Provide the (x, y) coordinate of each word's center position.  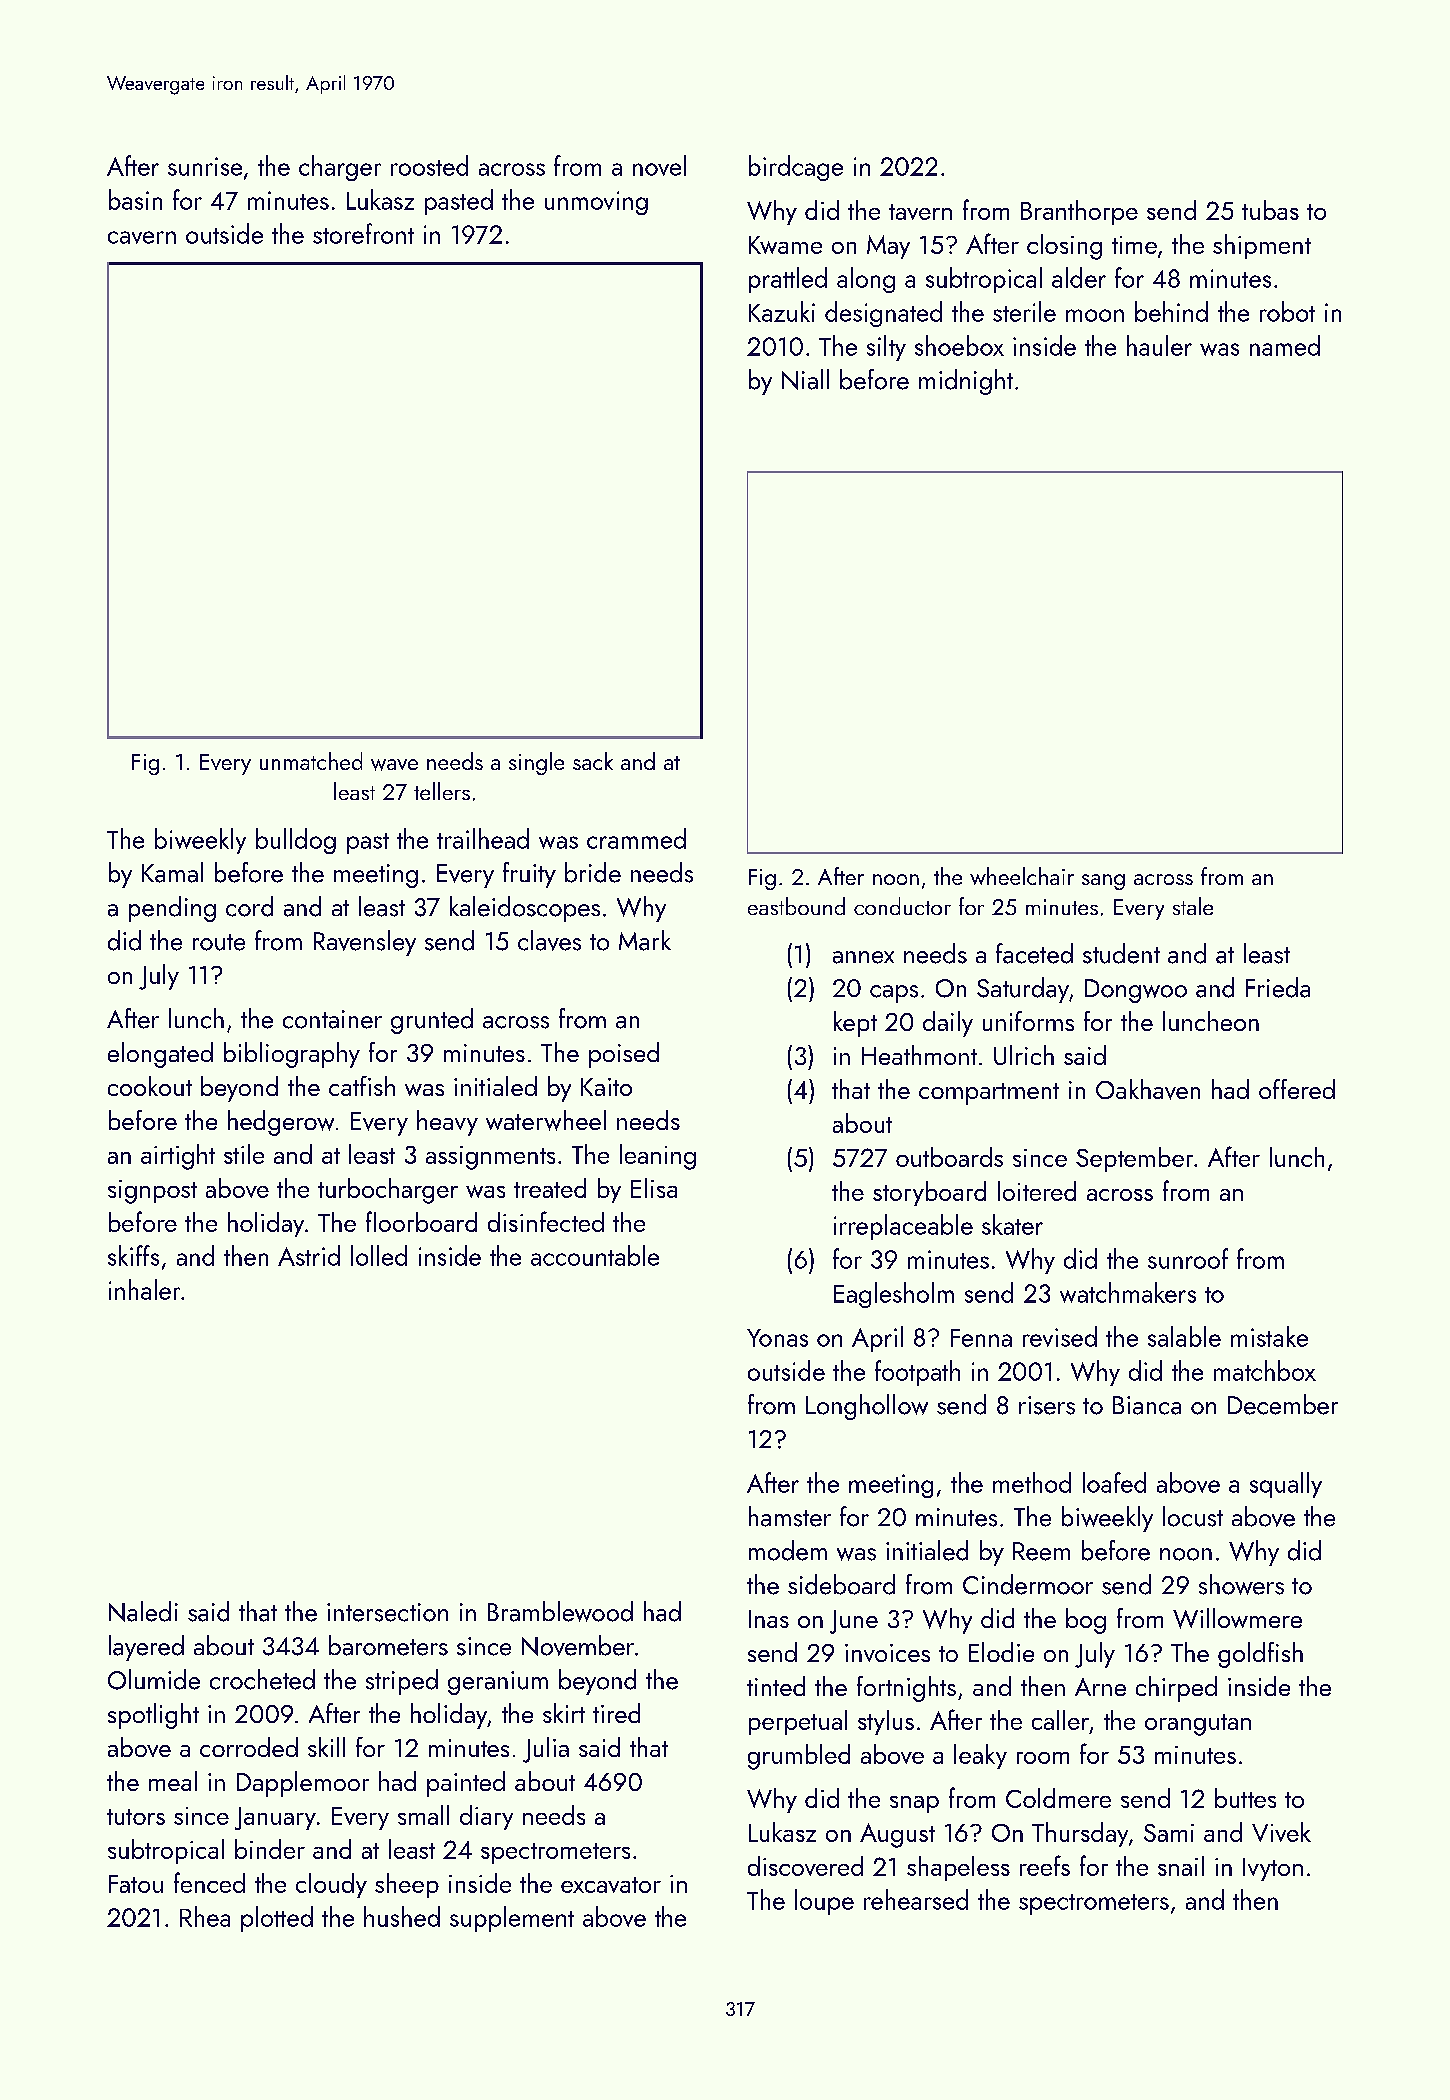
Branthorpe (1079, 212)
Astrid (309, 1255)
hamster (790, 1516)
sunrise (205, 166)
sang (1103, 882)
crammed (636, 838)
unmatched (311, 761)
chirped (1176, 1689)
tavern (920, 212)
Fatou (136, 1884)
